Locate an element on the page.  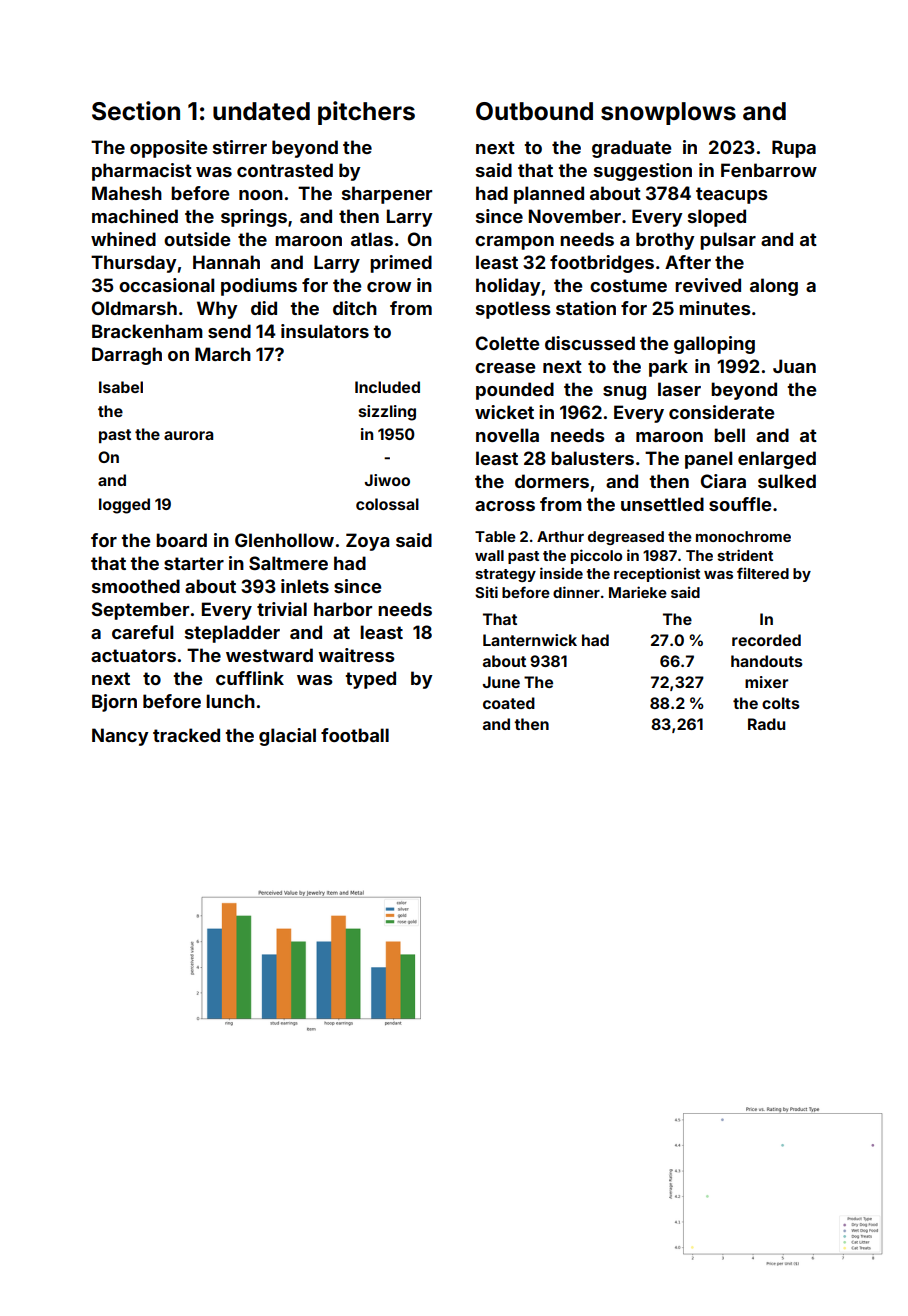
planned is located at coordinates (549, 195).
